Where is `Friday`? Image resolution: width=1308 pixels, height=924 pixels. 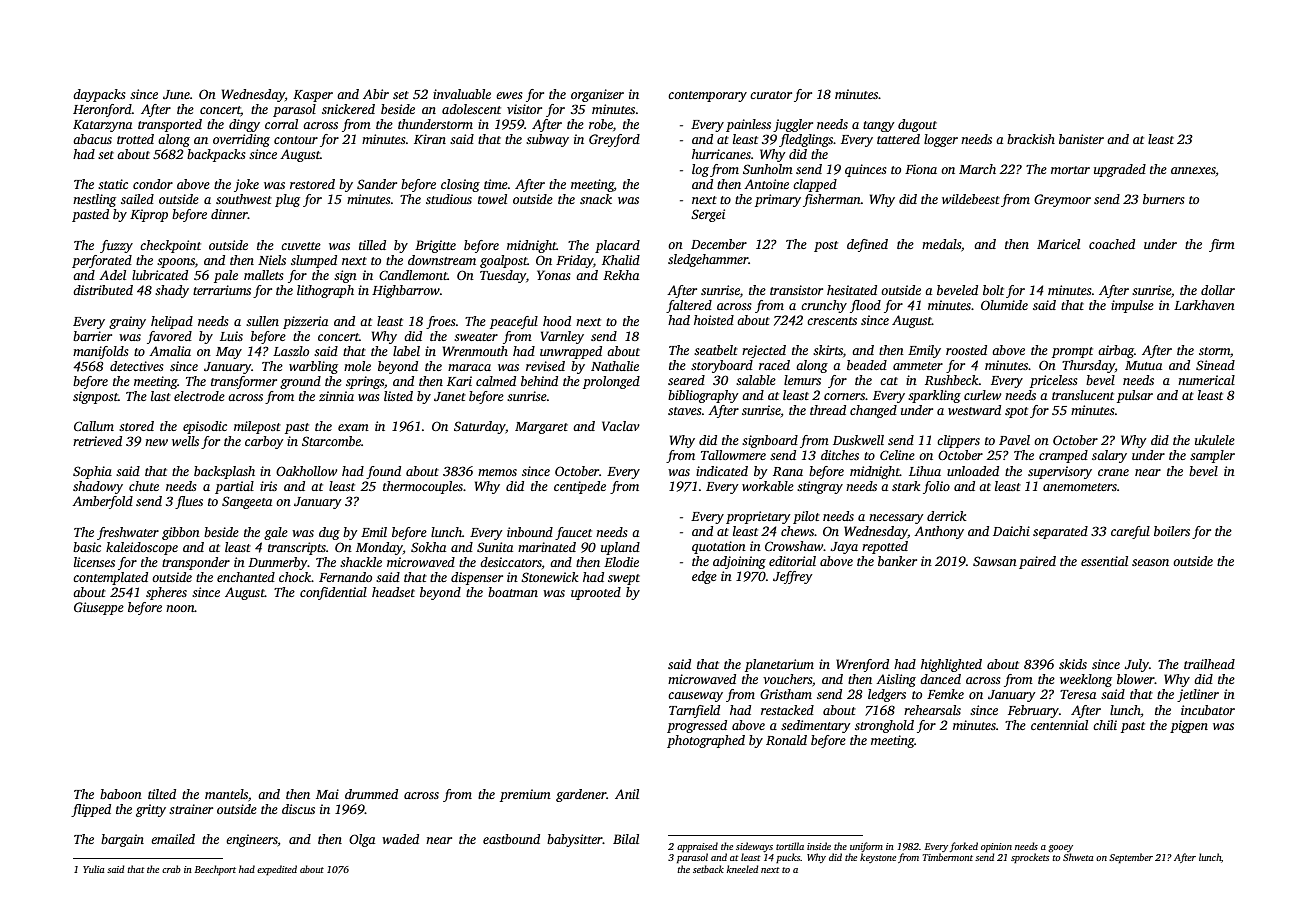 Friday is located at coordinates (574, 261).
